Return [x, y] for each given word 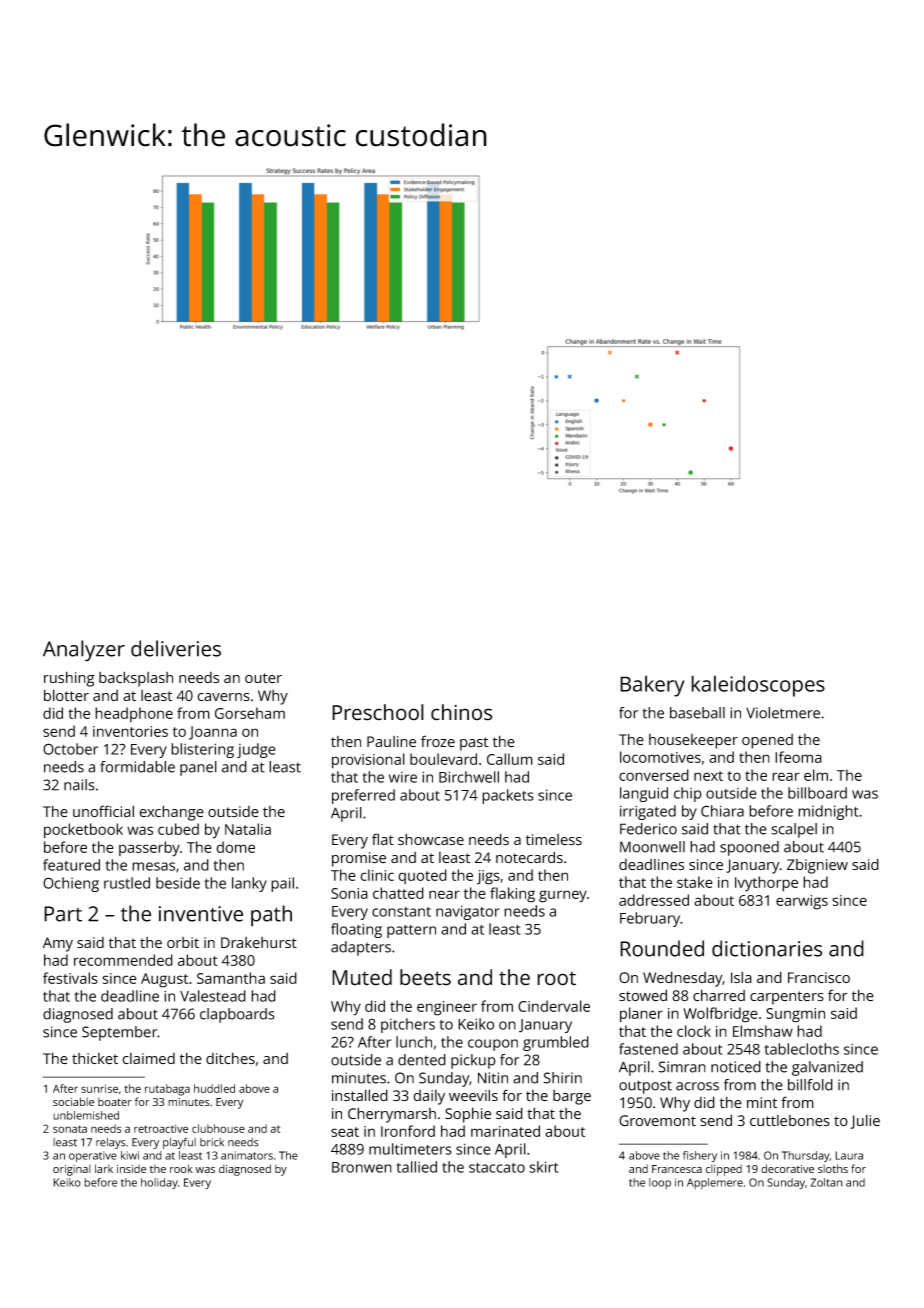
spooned [749, 848]
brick [212, 1142]
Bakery [652, 686]
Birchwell [469, 777]
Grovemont [657, 1121]
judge [256, 750]
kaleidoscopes [758, 686]
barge [572, 1097]
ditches [230, 1058]
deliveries [176, 648]
